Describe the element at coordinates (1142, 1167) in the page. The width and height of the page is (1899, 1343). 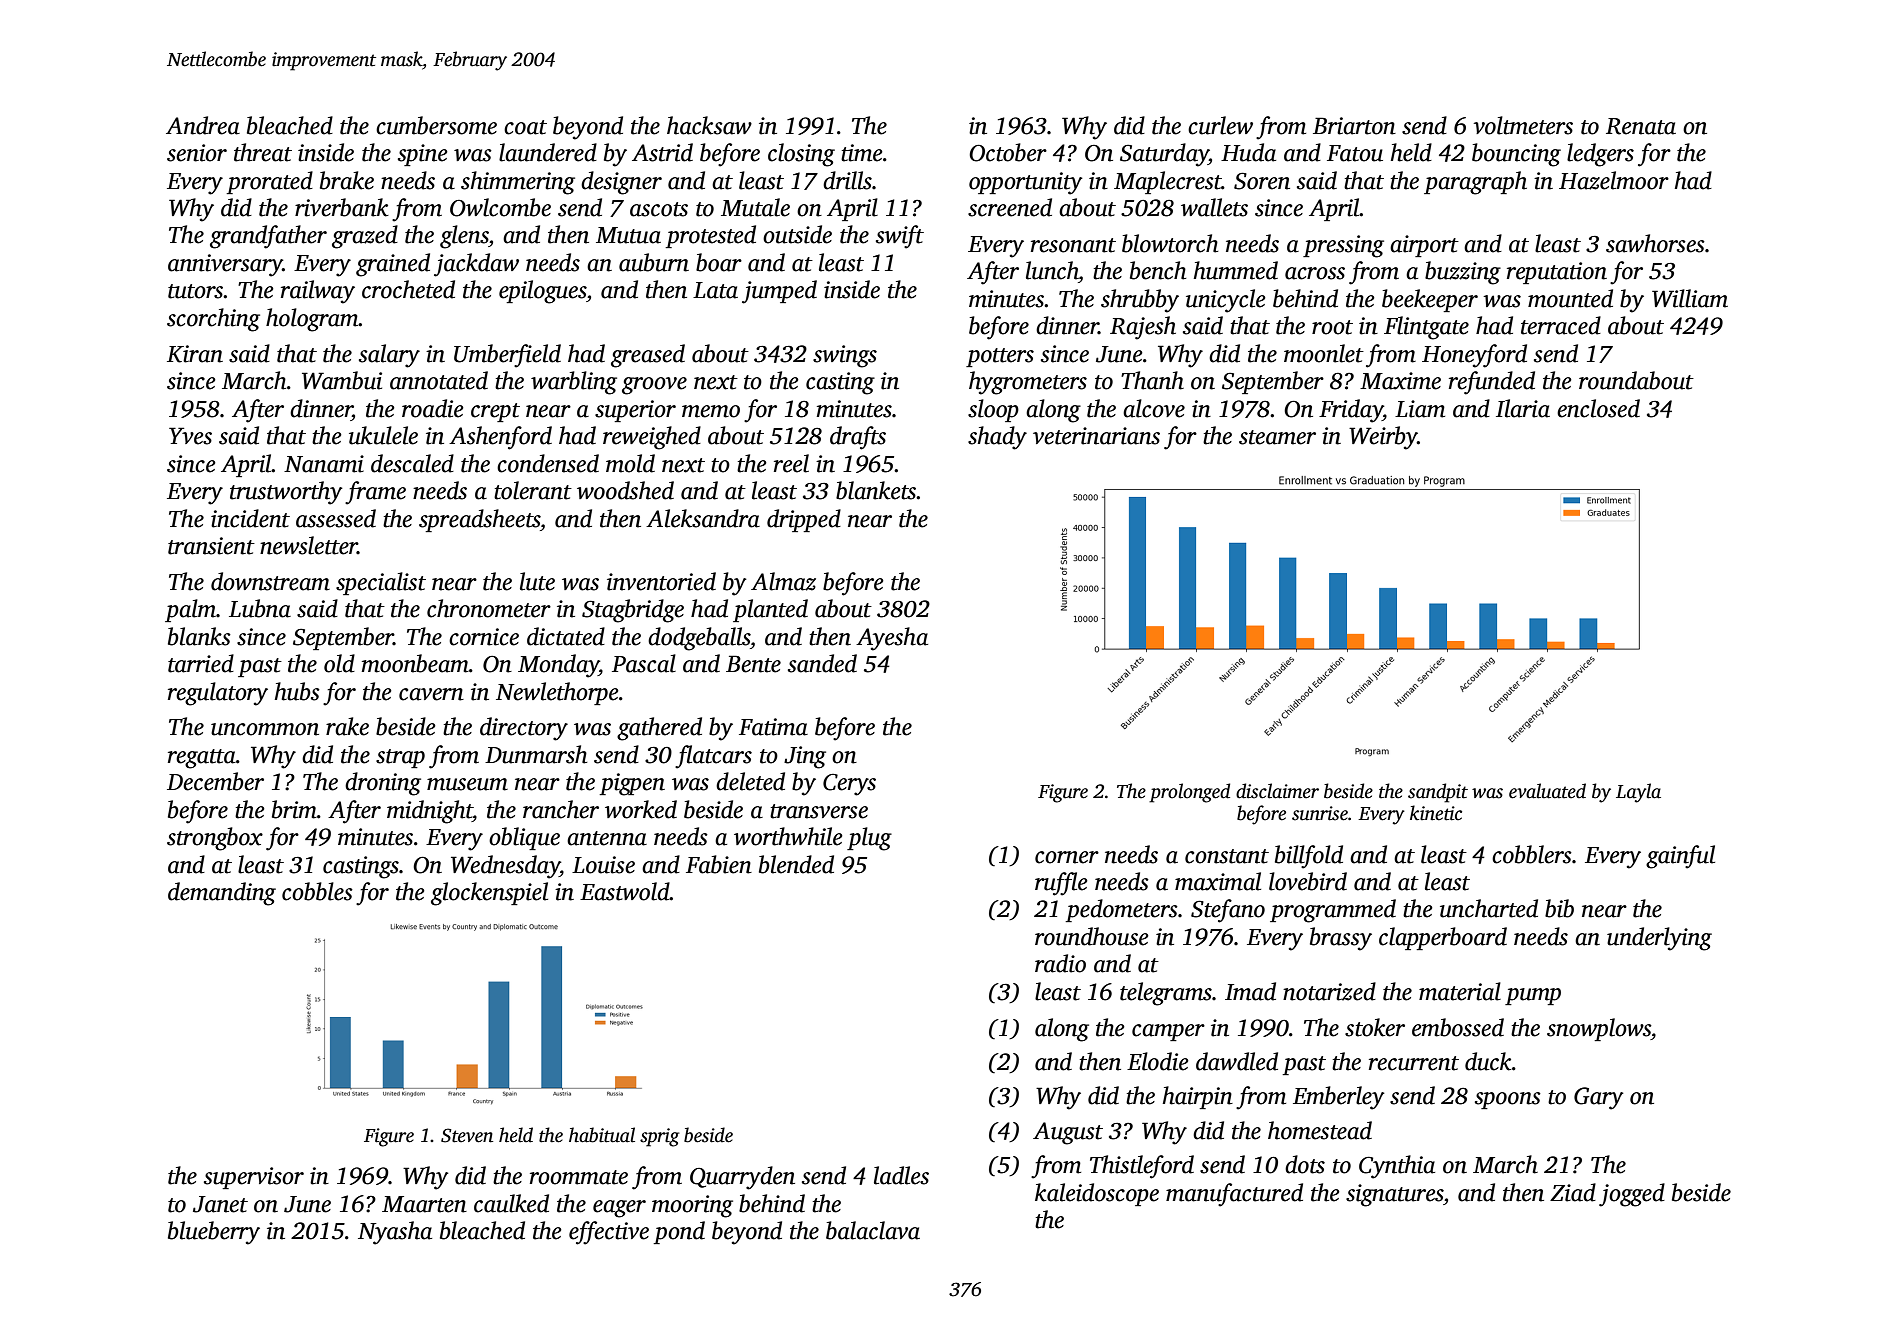
I see `Thistleford` at that location.
